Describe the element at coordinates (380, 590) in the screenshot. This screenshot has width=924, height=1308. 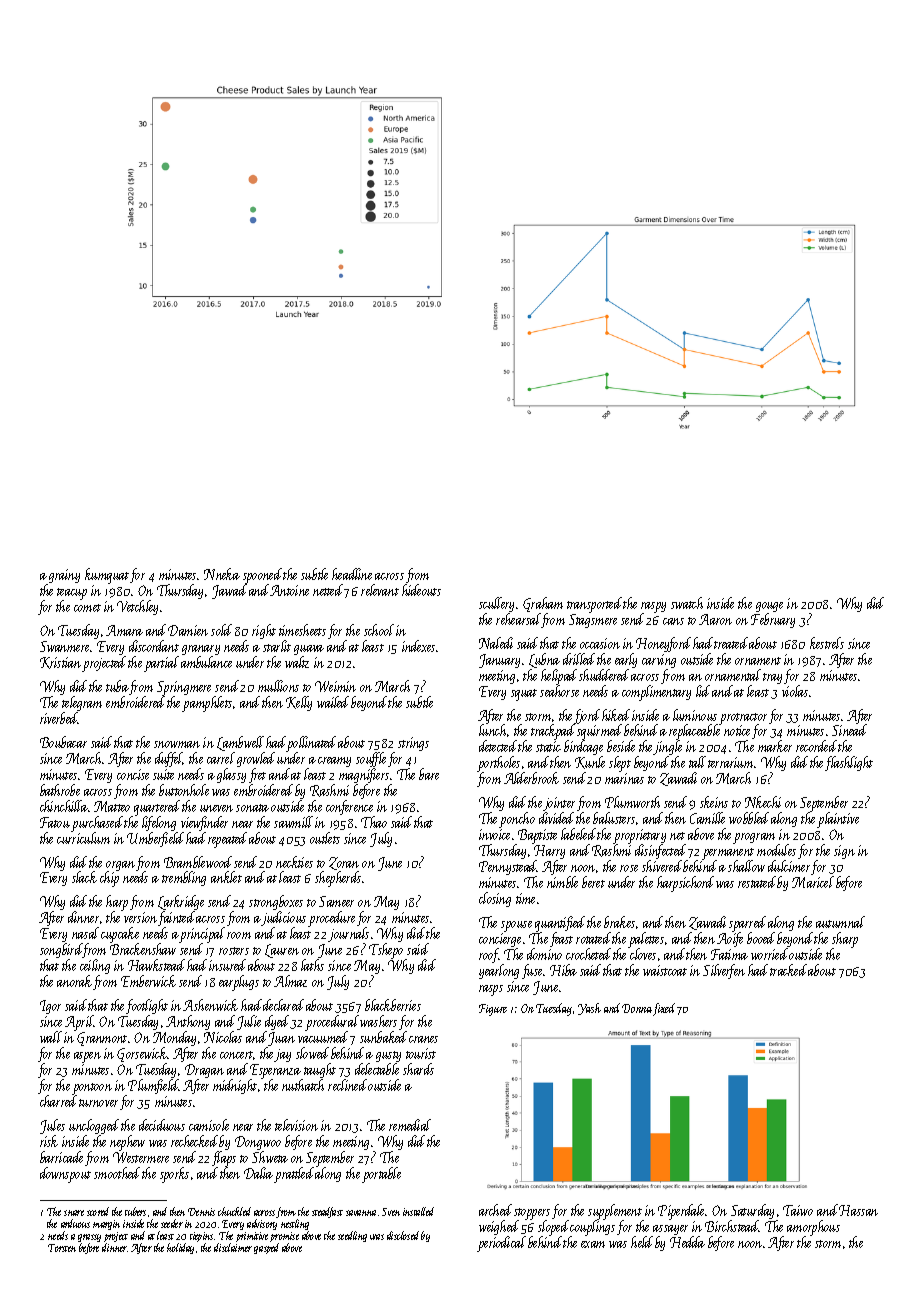
I see `relevant` at that location.
